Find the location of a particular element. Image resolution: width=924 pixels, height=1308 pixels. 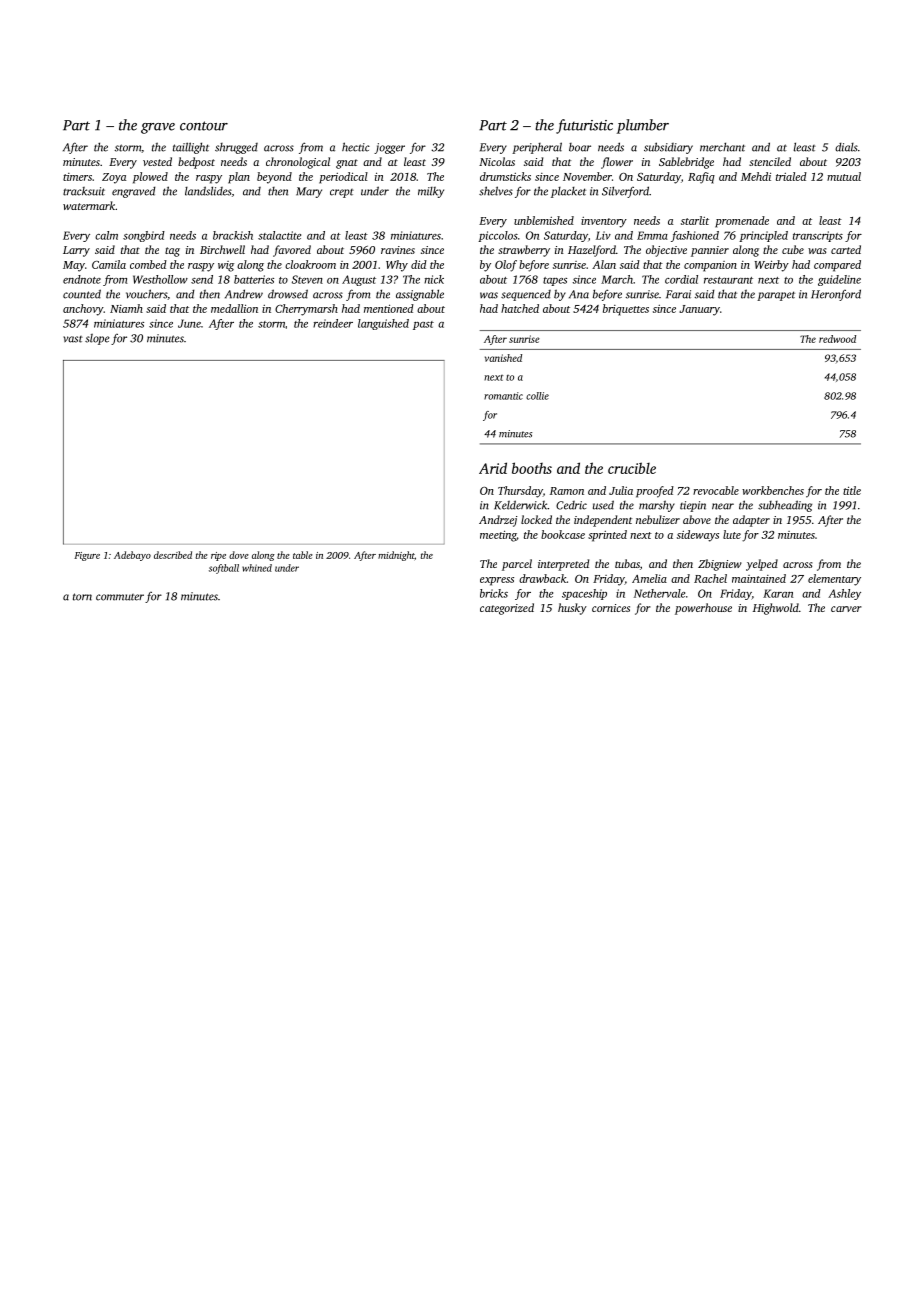

slope is located at coordinates (97, 339).
